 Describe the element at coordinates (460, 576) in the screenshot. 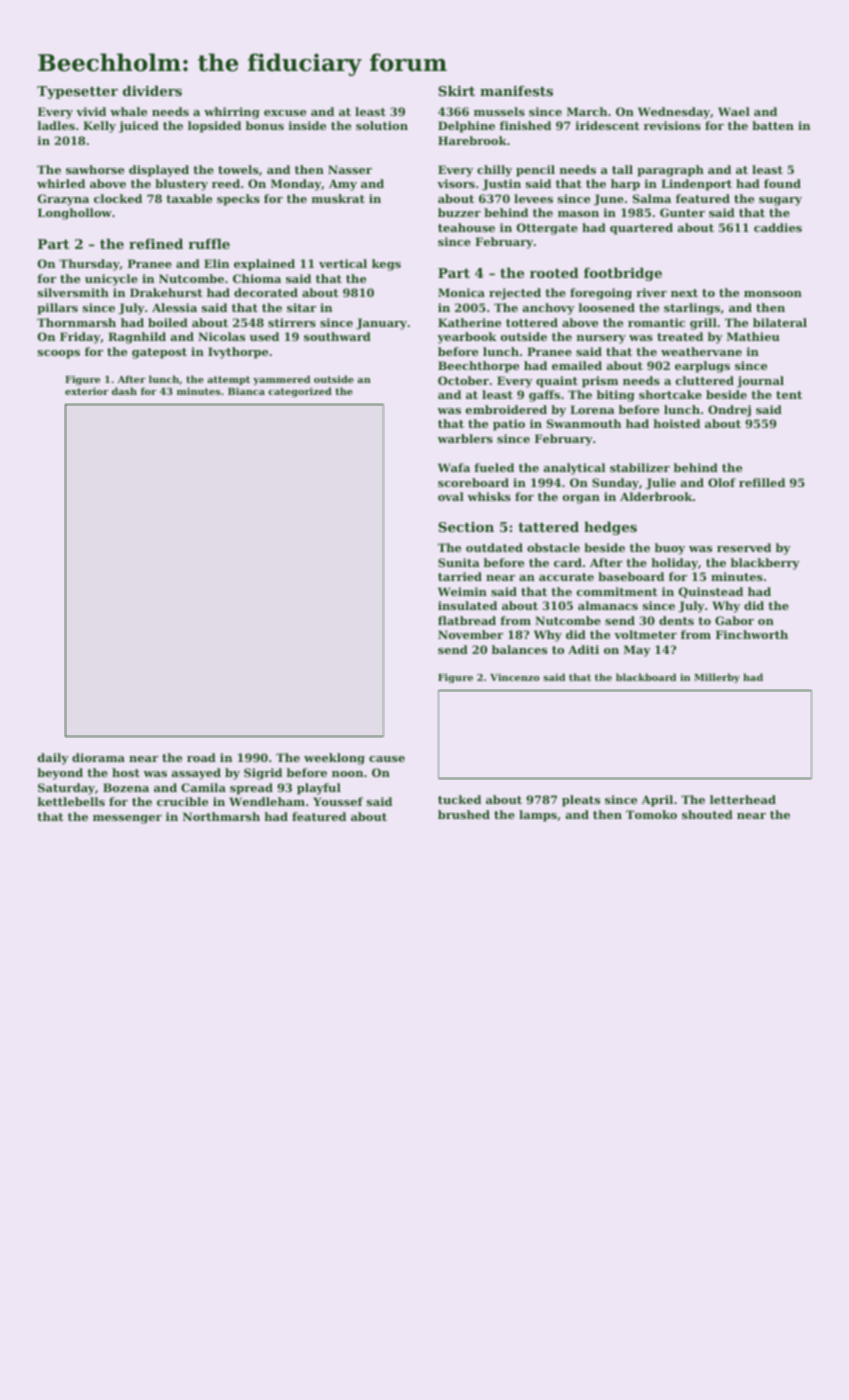

I see `tarried` at that location.
